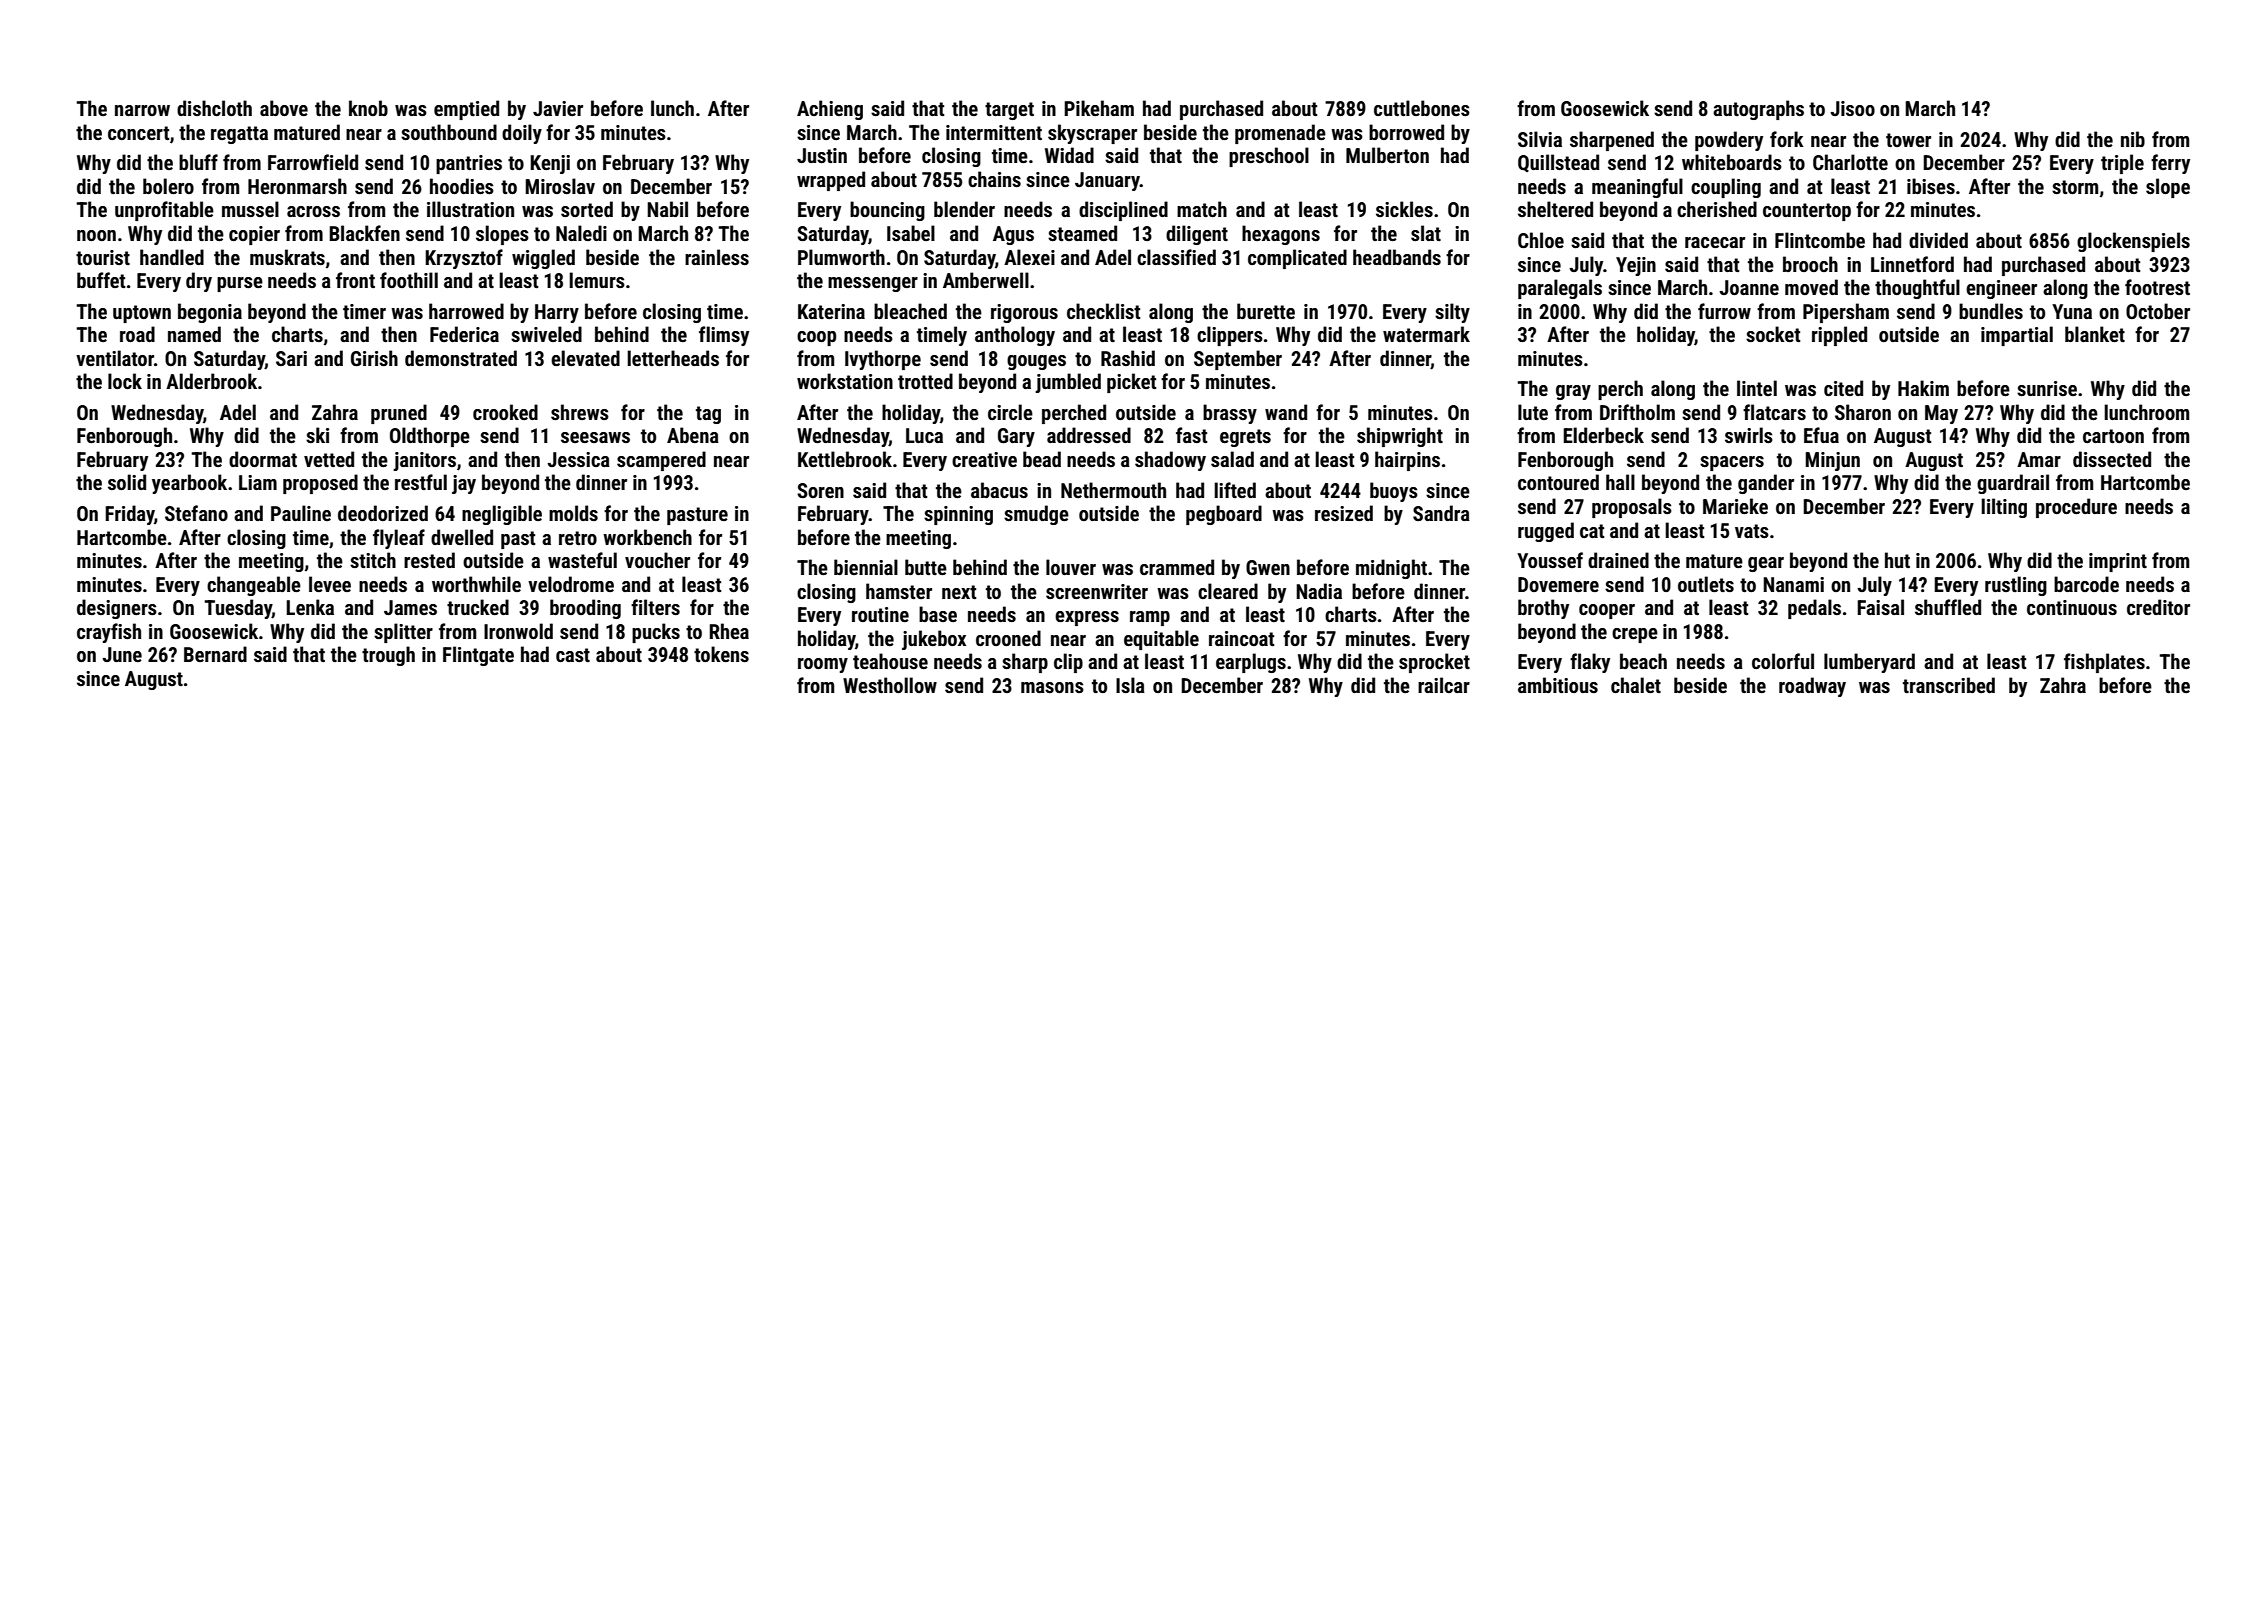  Describe the element at coordinates (254, 586) in the screenshot. I see `changeable` at that location.
